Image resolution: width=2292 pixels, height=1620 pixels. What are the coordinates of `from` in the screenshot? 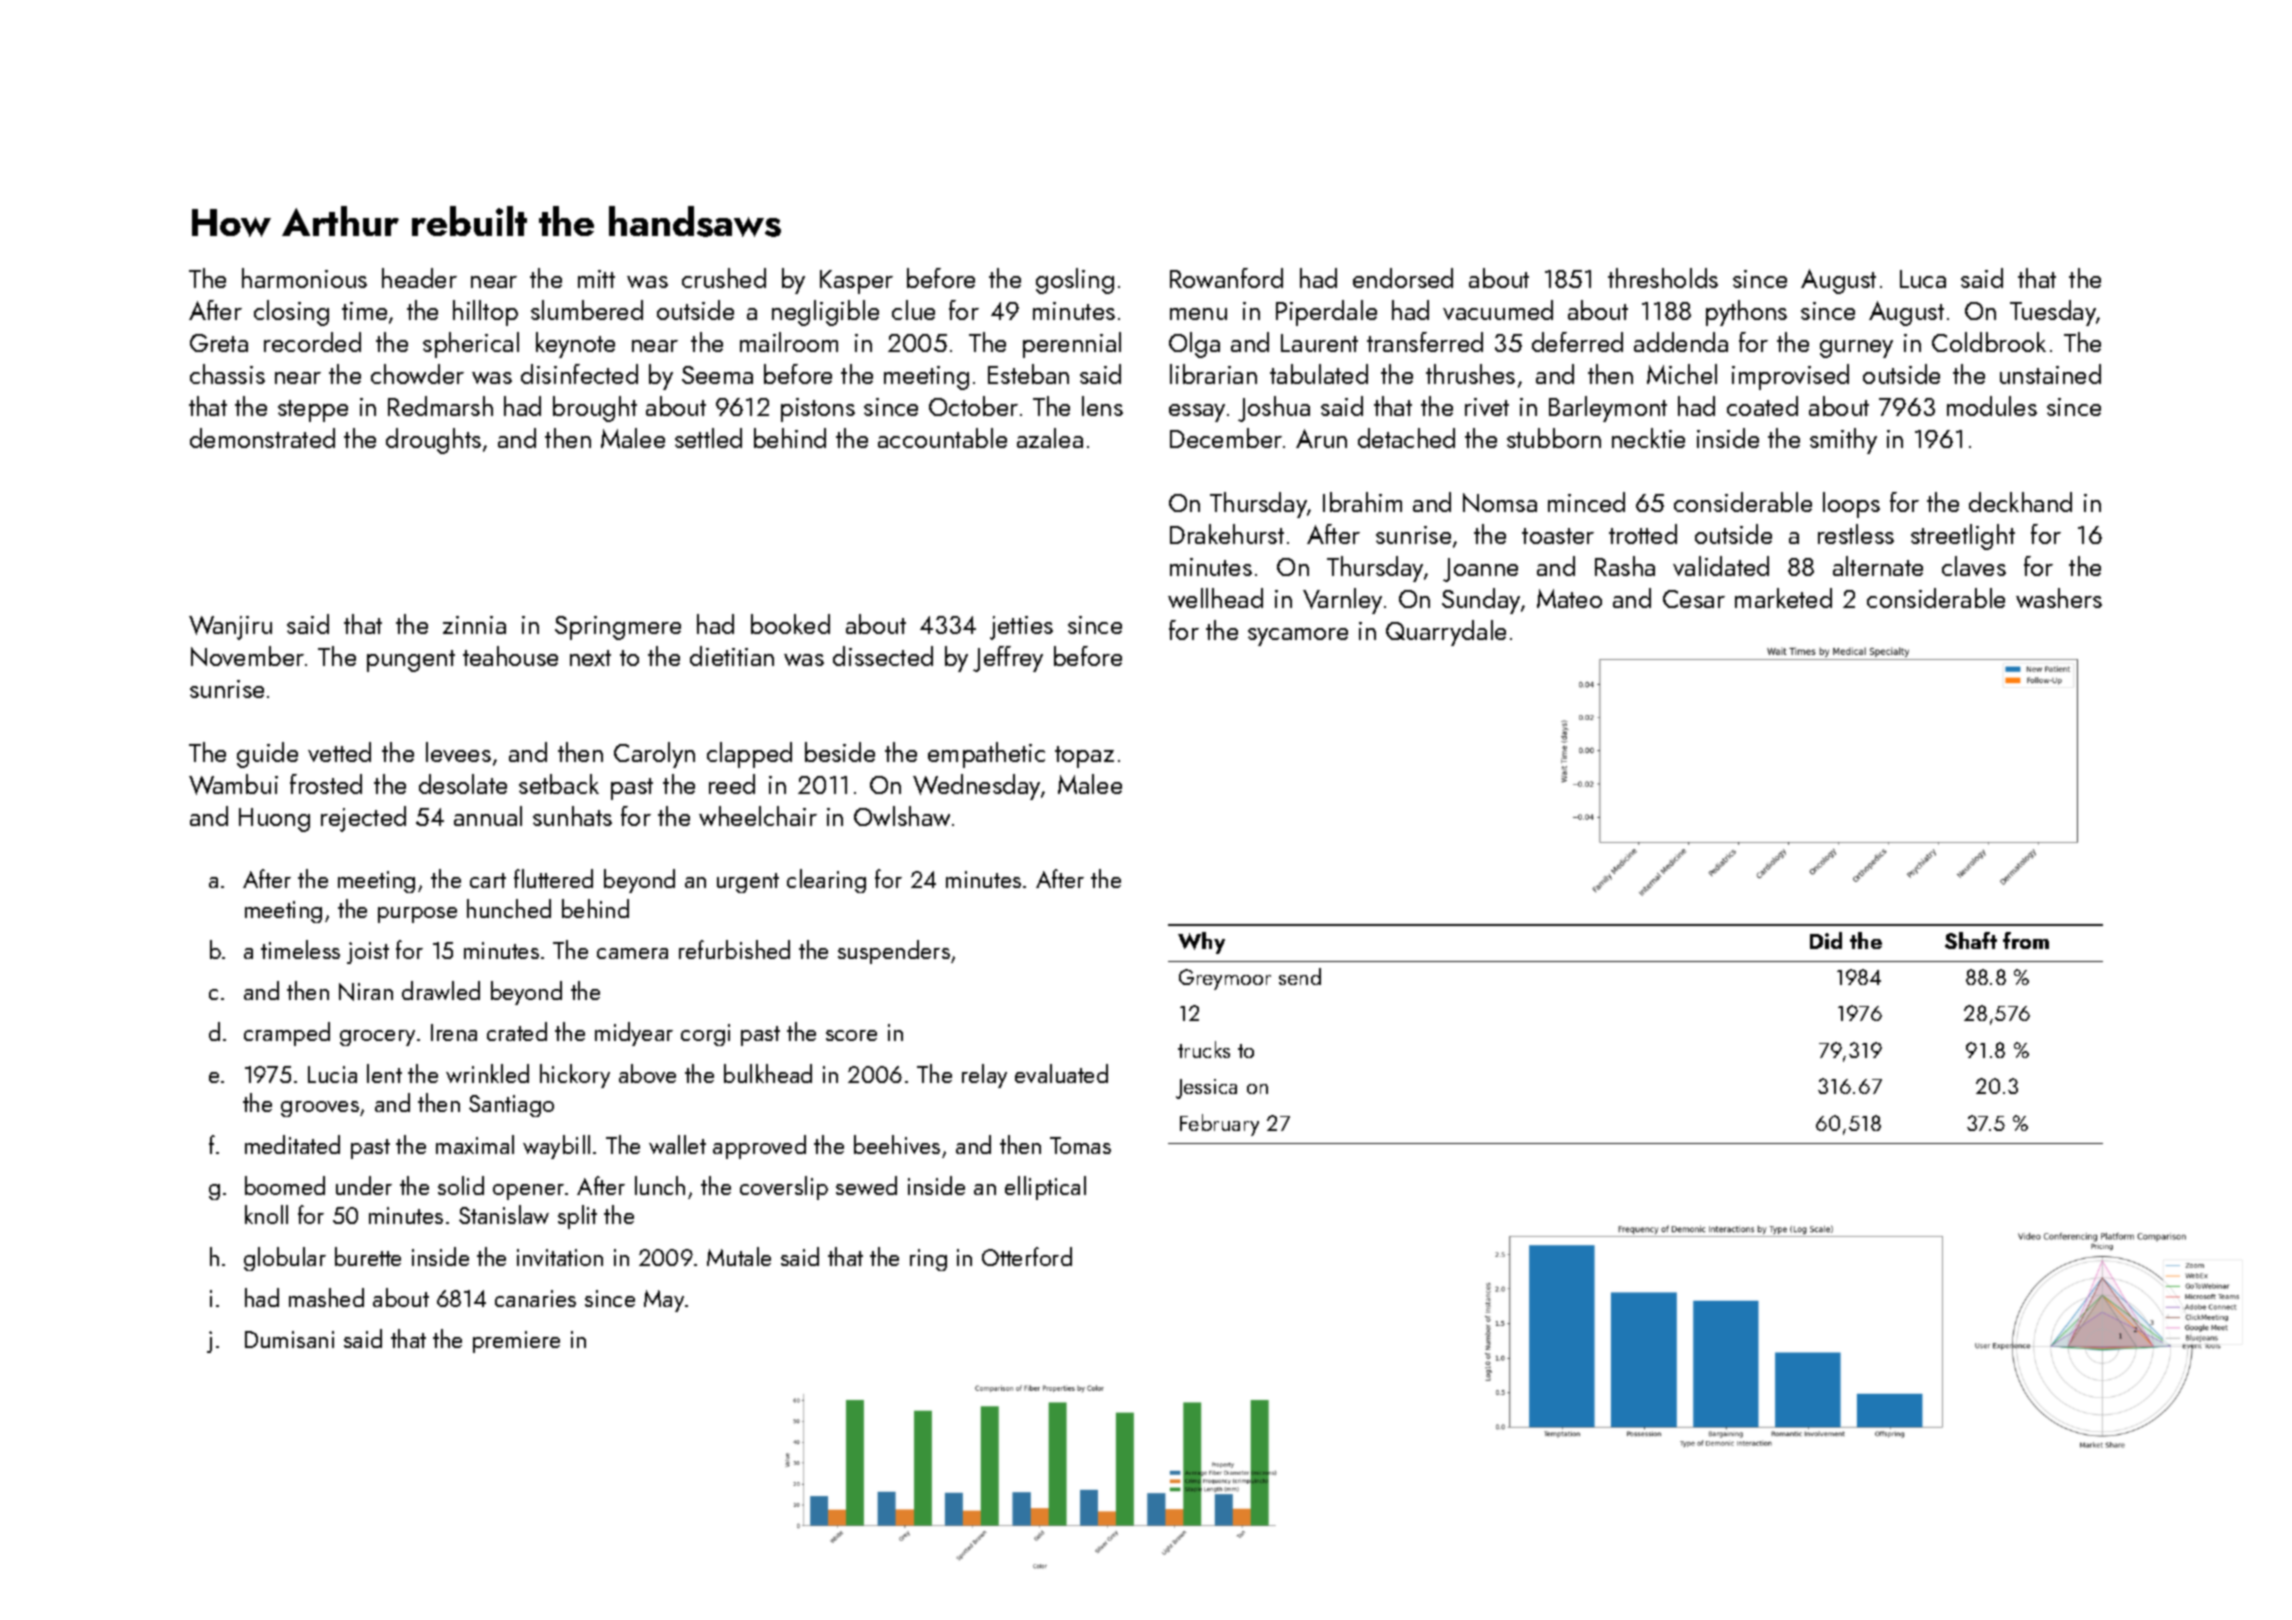 It's located at (2026, 940).
